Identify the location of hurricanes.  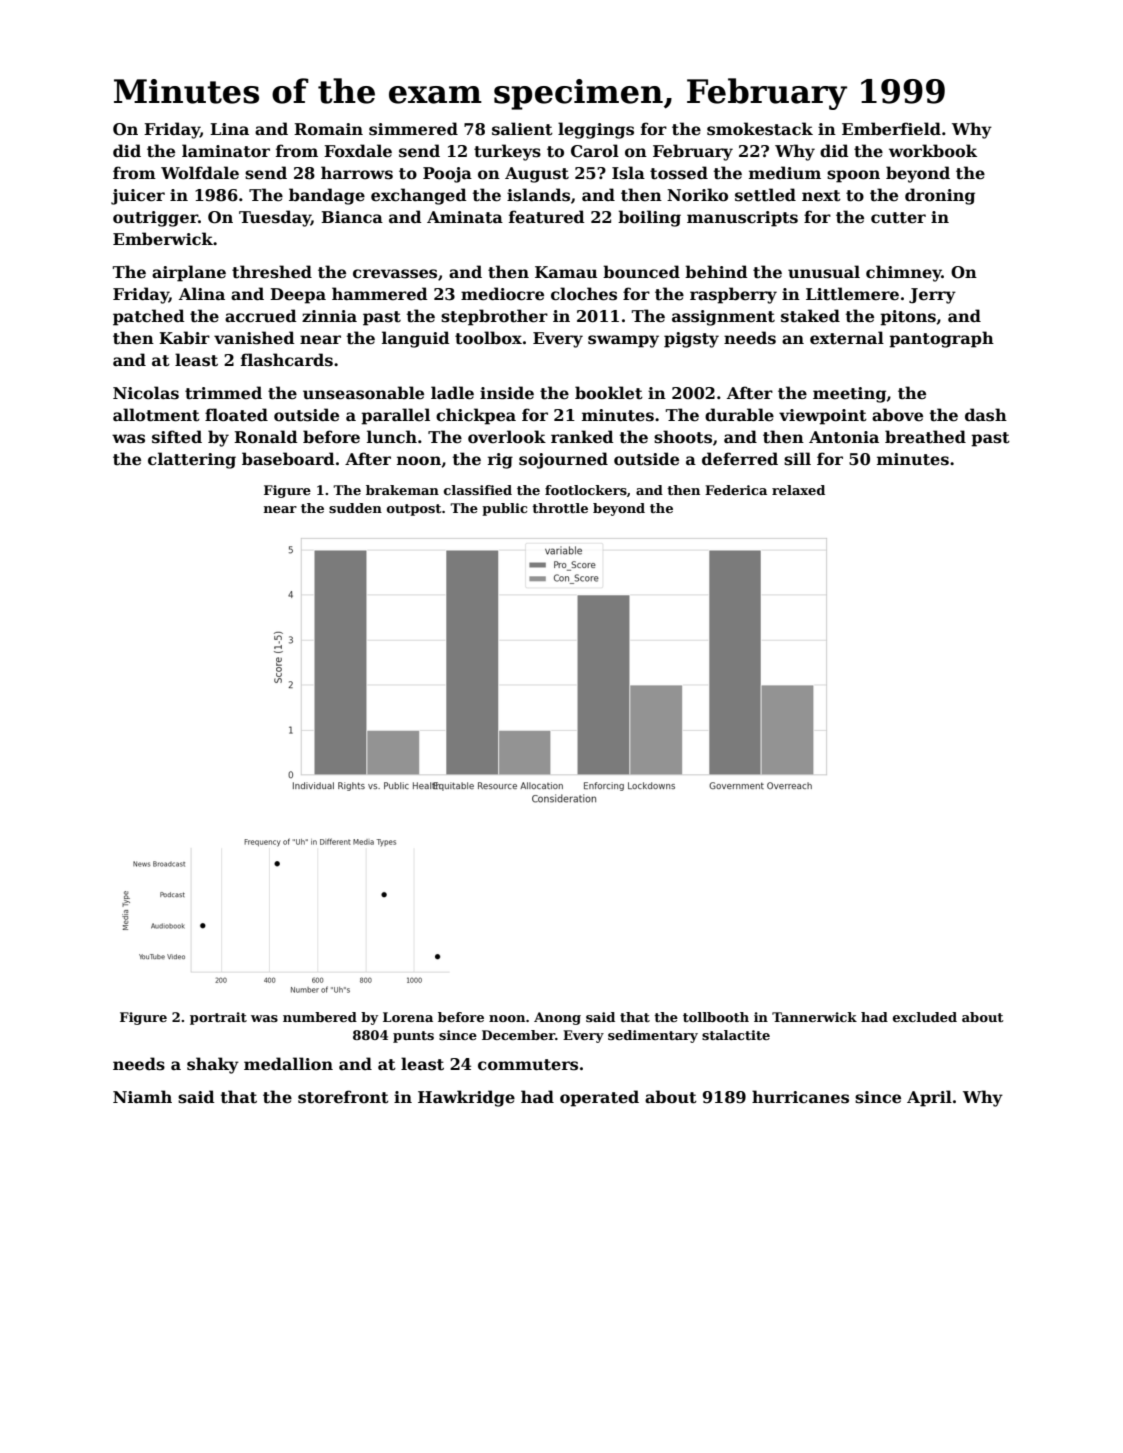
(800, 1097).
